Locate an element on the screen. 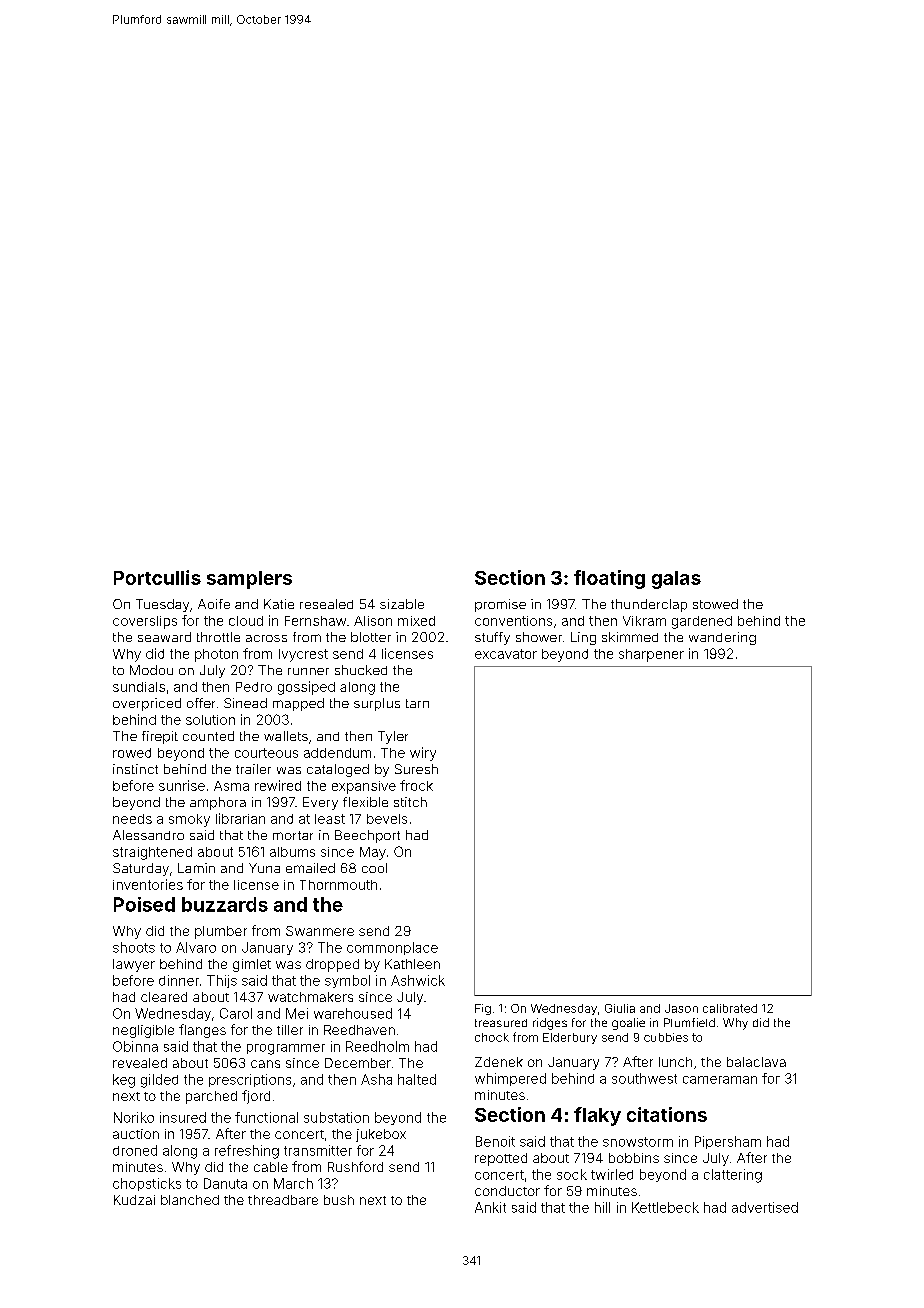 The height and width of the screenshot is (1308, 924). cataloged is located at coordinates (338, 770).
